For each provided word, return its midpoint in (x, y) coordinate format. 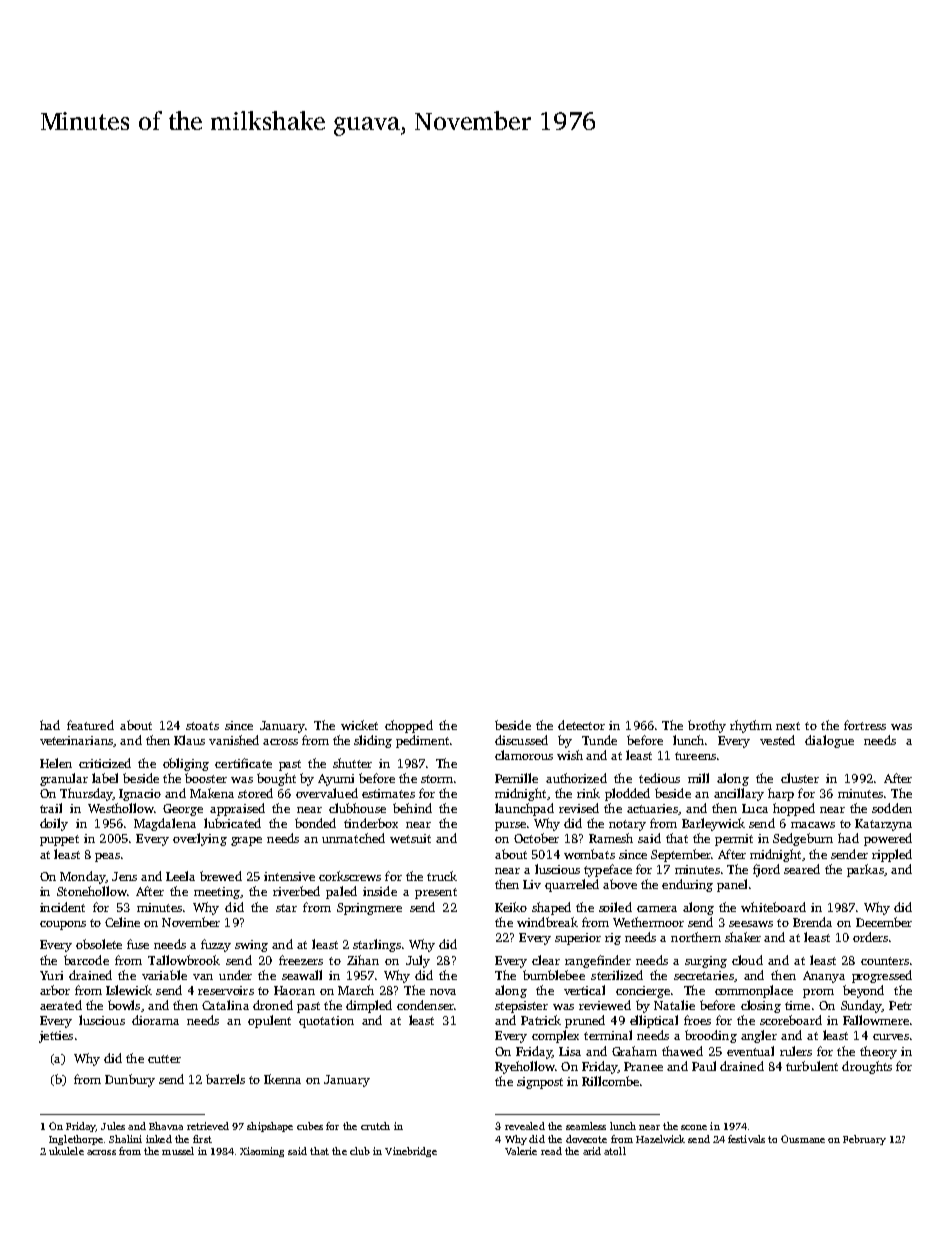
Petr (900, 1005)
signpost (540, 1083)
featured (90, 725)
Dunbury (130, 1080)
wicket (359, 725)
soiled (615, 907)
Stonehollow (92, 891)
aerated (61, 1005)
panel (732, 885)
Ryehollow (525, 1067)
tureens (695, 756)
